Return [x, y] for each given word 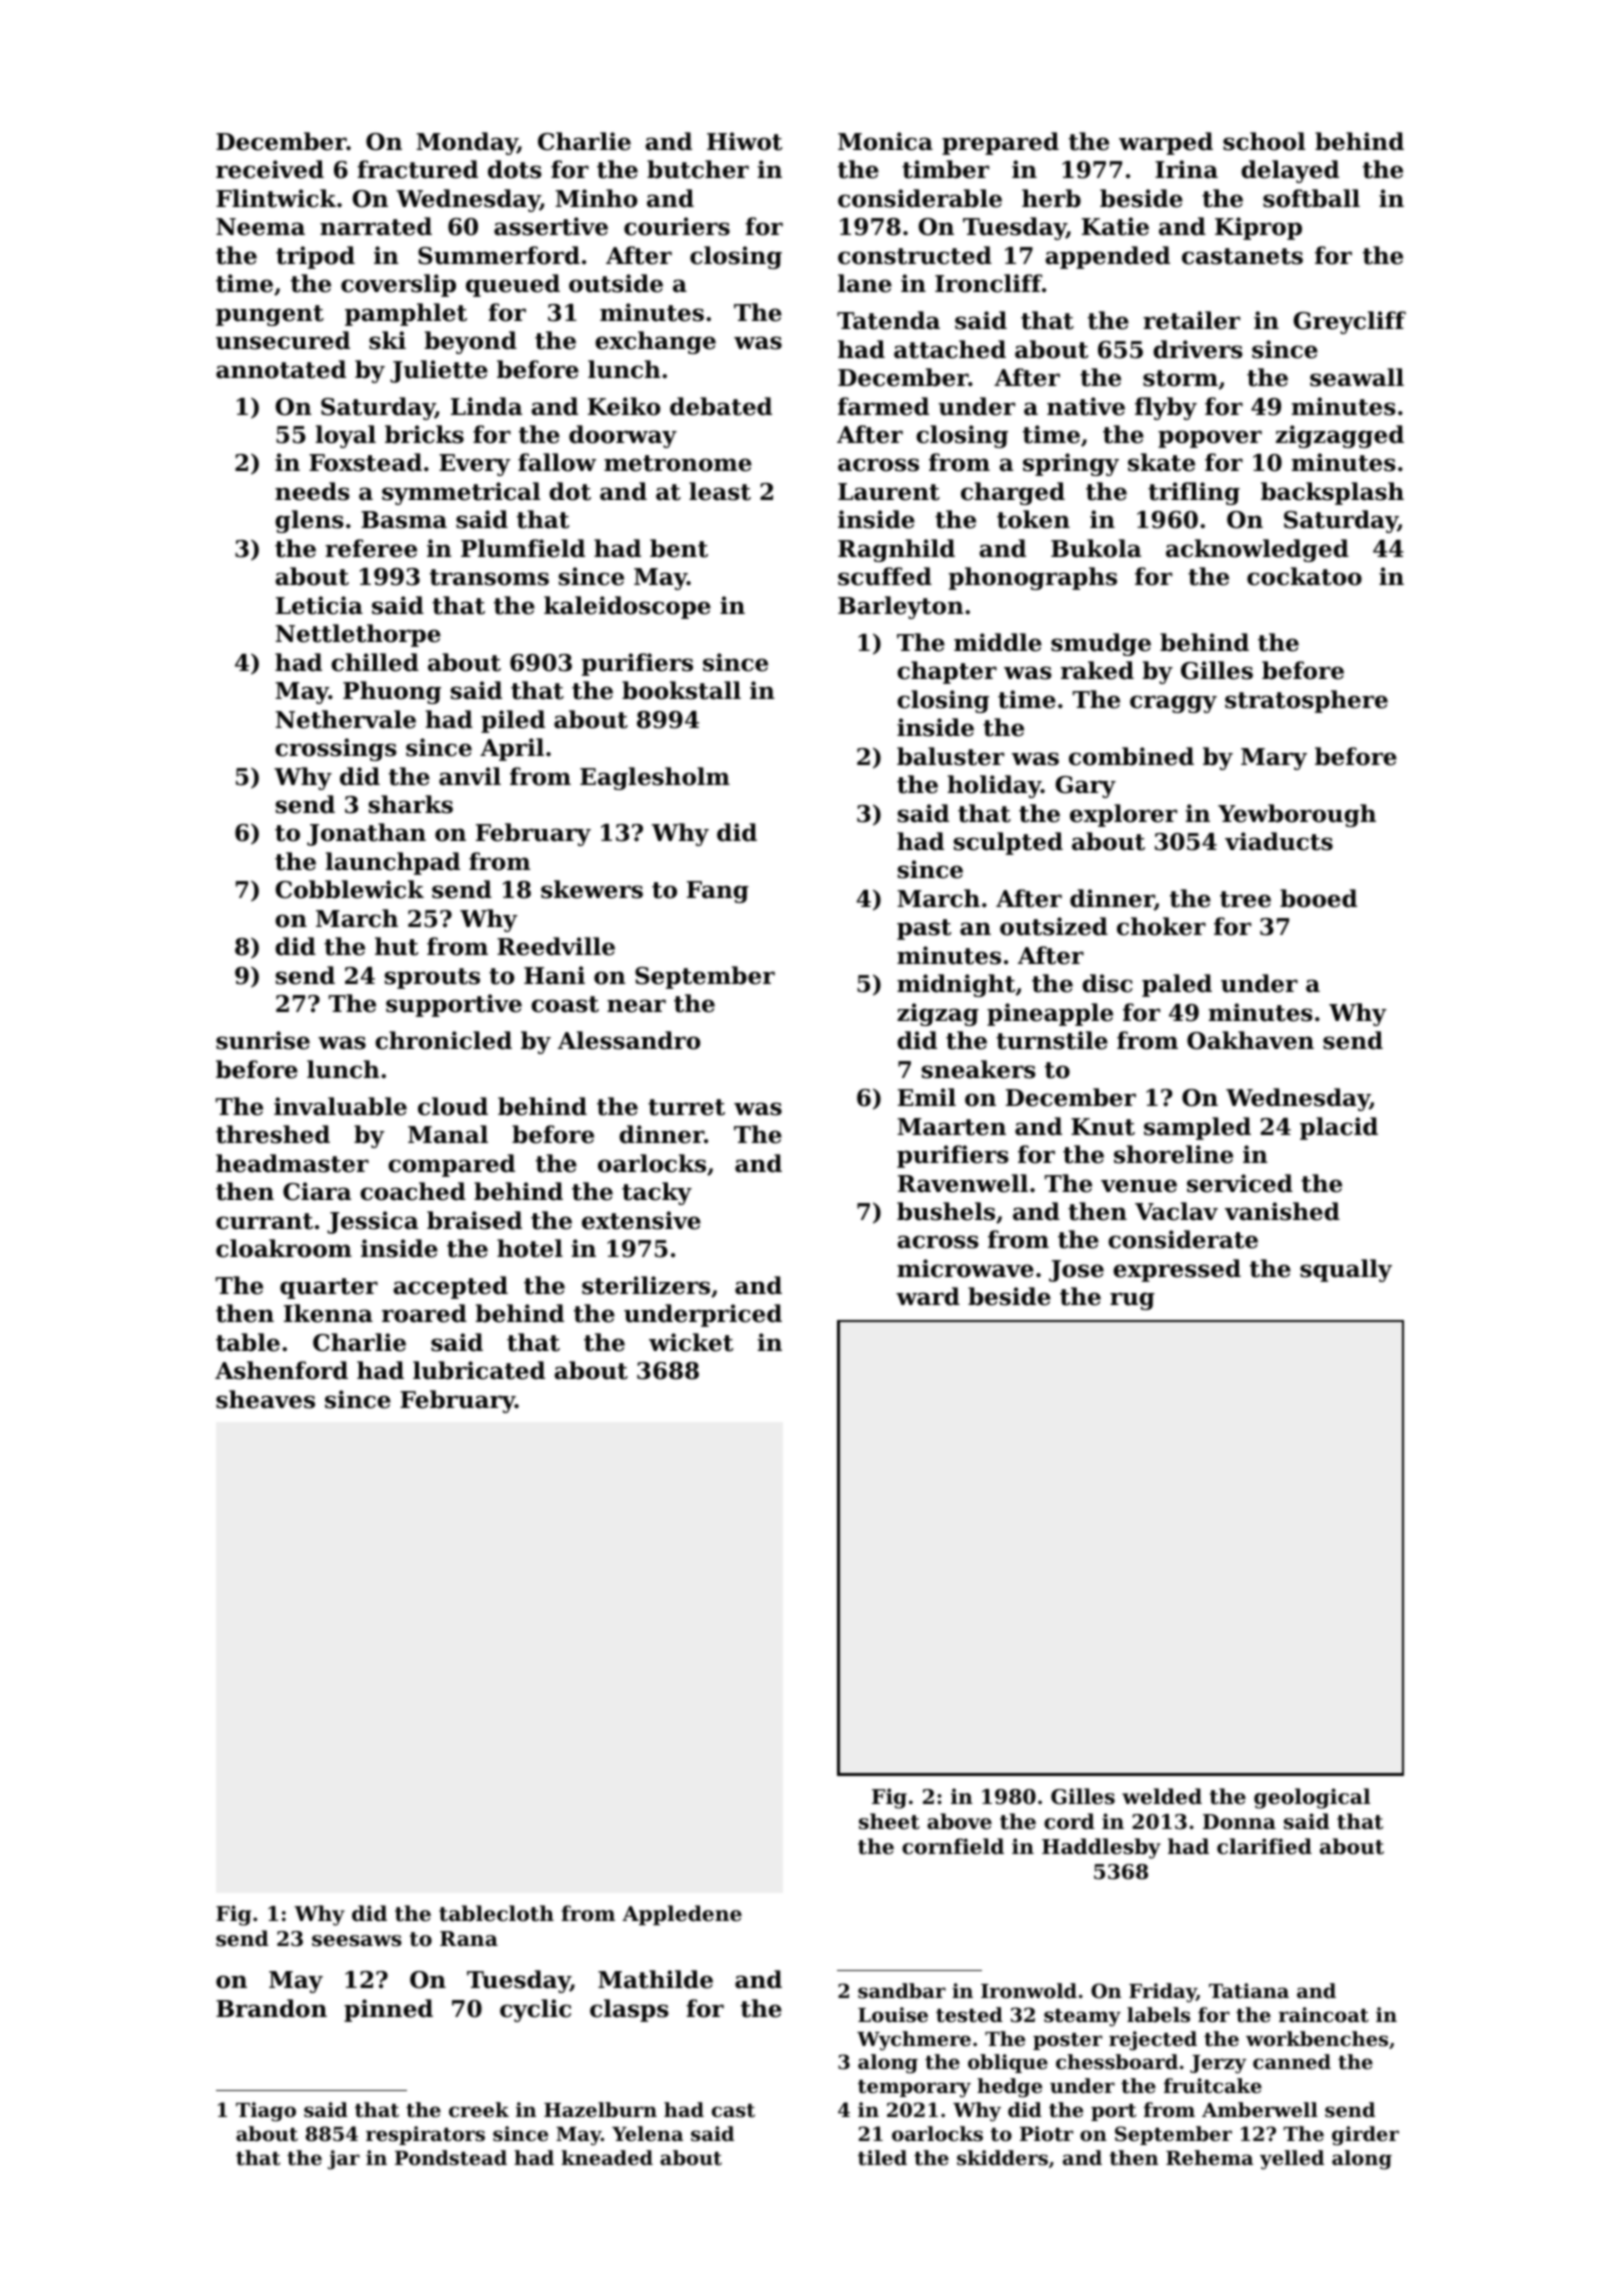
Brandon [271, 2008]
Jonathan [366, 834]
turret [686, 1107]
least [720, 491]
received [270, 169]
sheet [889, 1821]
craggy [1173, 704]
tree [1245, 899]
